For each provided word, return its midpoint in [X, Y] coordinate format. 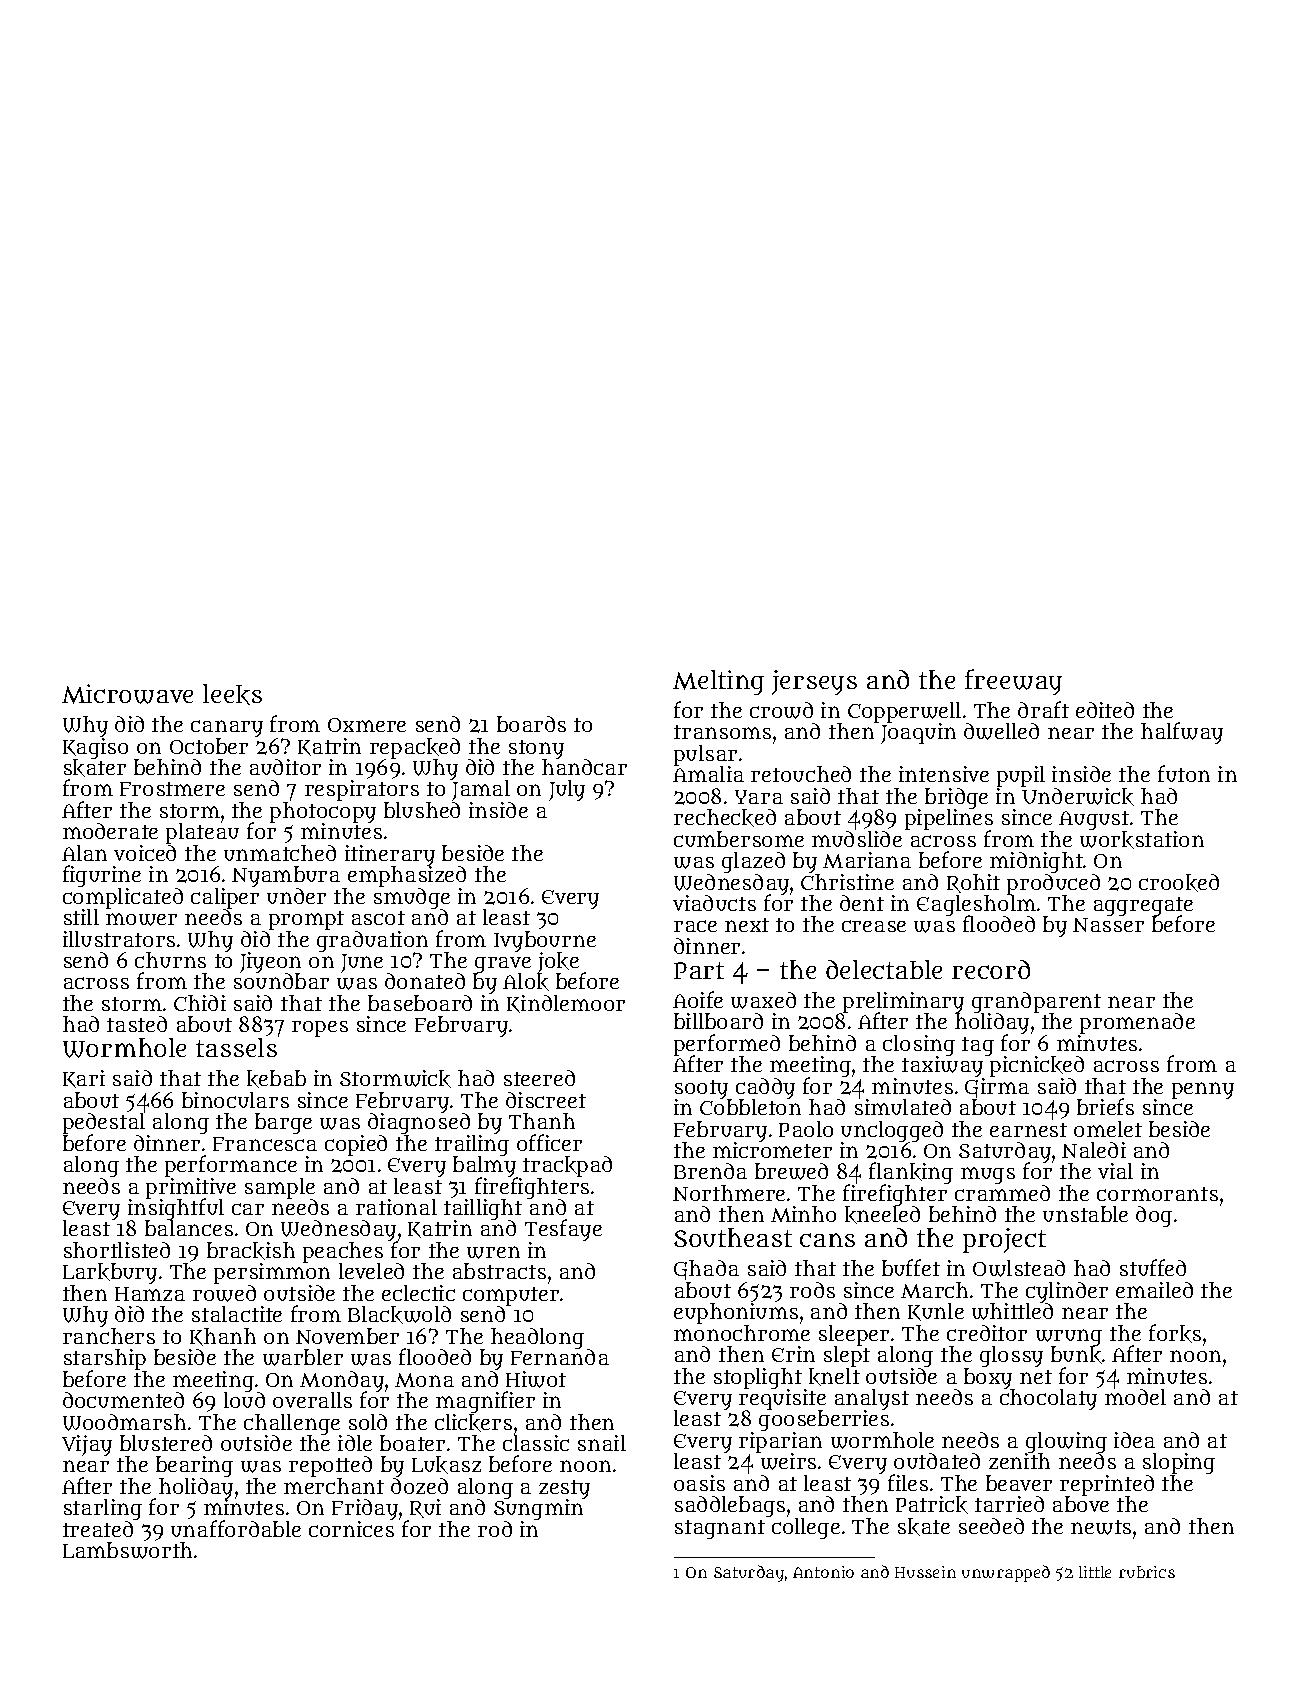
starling [103, 1509]
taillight [483, 1210]
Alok [526, 982]
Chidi [200, 1003]
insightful [176, 1210]
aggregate [1143, 907]
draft [1043, 709]
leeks [232, 694]
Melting [718, 682]
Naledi [1094, 1150]
